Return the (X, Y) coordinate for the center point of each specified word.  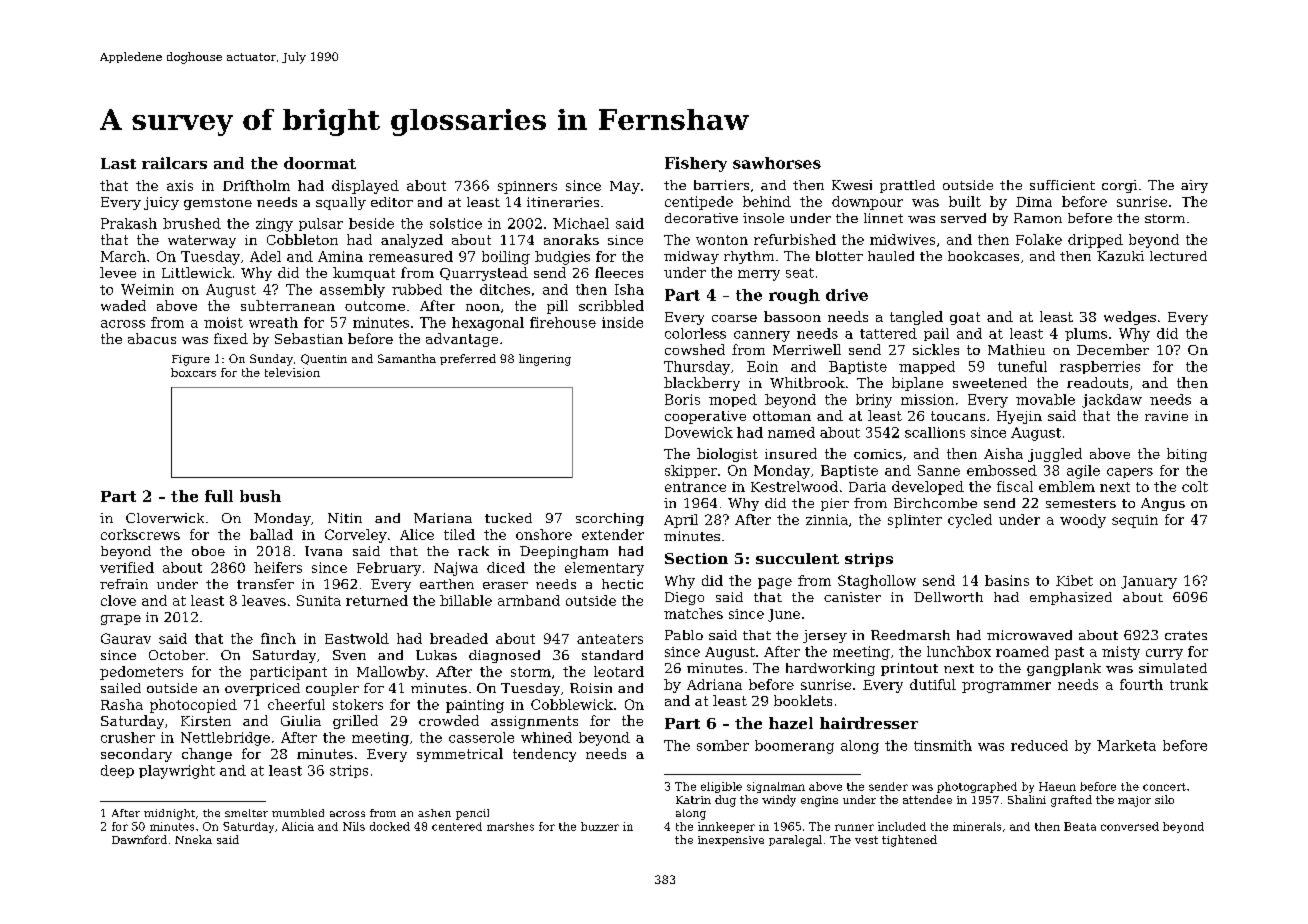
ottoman (782, 416)
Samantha (407, 358)
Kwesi (852, 185)
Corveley (356, 536)
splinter (915, 521)
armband (529, 600)
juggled (1055, 455)
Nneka (193, 839)
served (963, 218)
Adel (265, 256)
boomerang (794, 747)
